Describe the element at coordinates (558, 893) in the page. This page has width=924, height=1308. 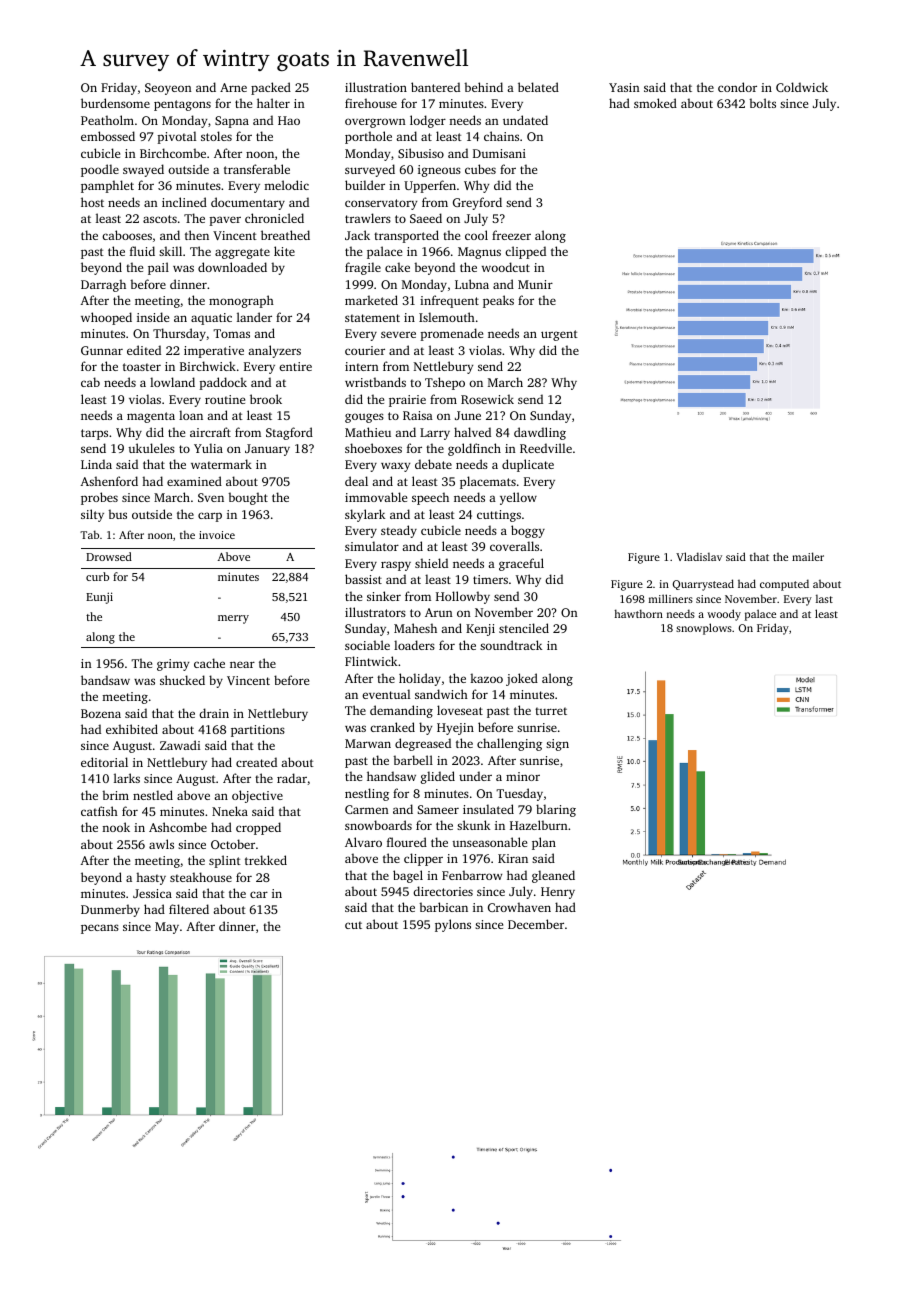
I see `Henry` at that location.
